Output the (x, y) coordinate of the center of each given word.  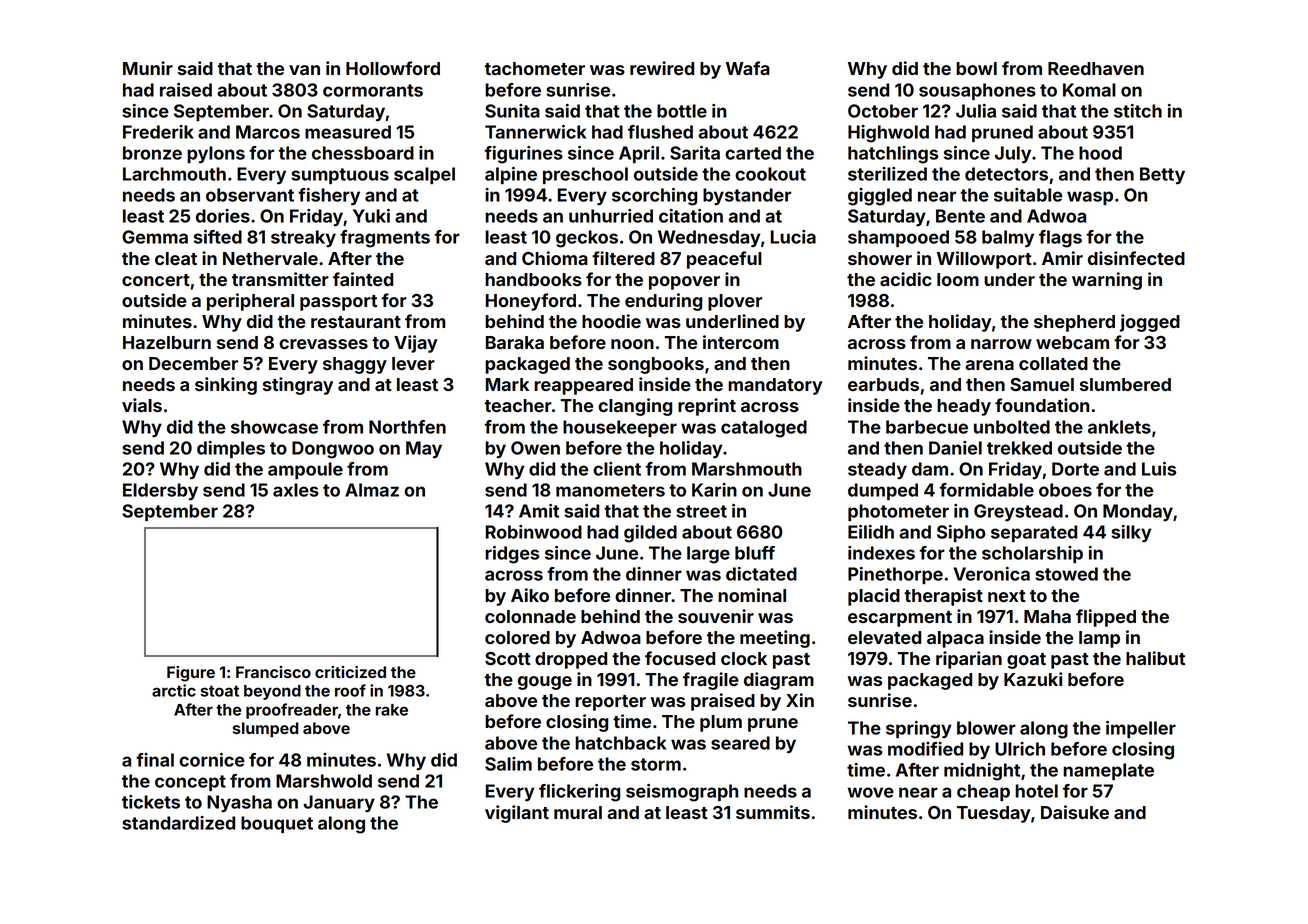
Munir (148, 68)
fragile (711, 681)
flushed (660, 132)
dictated (761, 574)
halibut (1155, 658)
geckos (587, 239)
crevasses (323, 344)
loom (958, 279)
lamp (1099, 639)
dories (223, 216)
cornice (212, 760)
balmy (1008, 239)
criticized (350, 672)
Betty (1162, 176)
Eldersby (160, 492)
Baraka (515, 342)
